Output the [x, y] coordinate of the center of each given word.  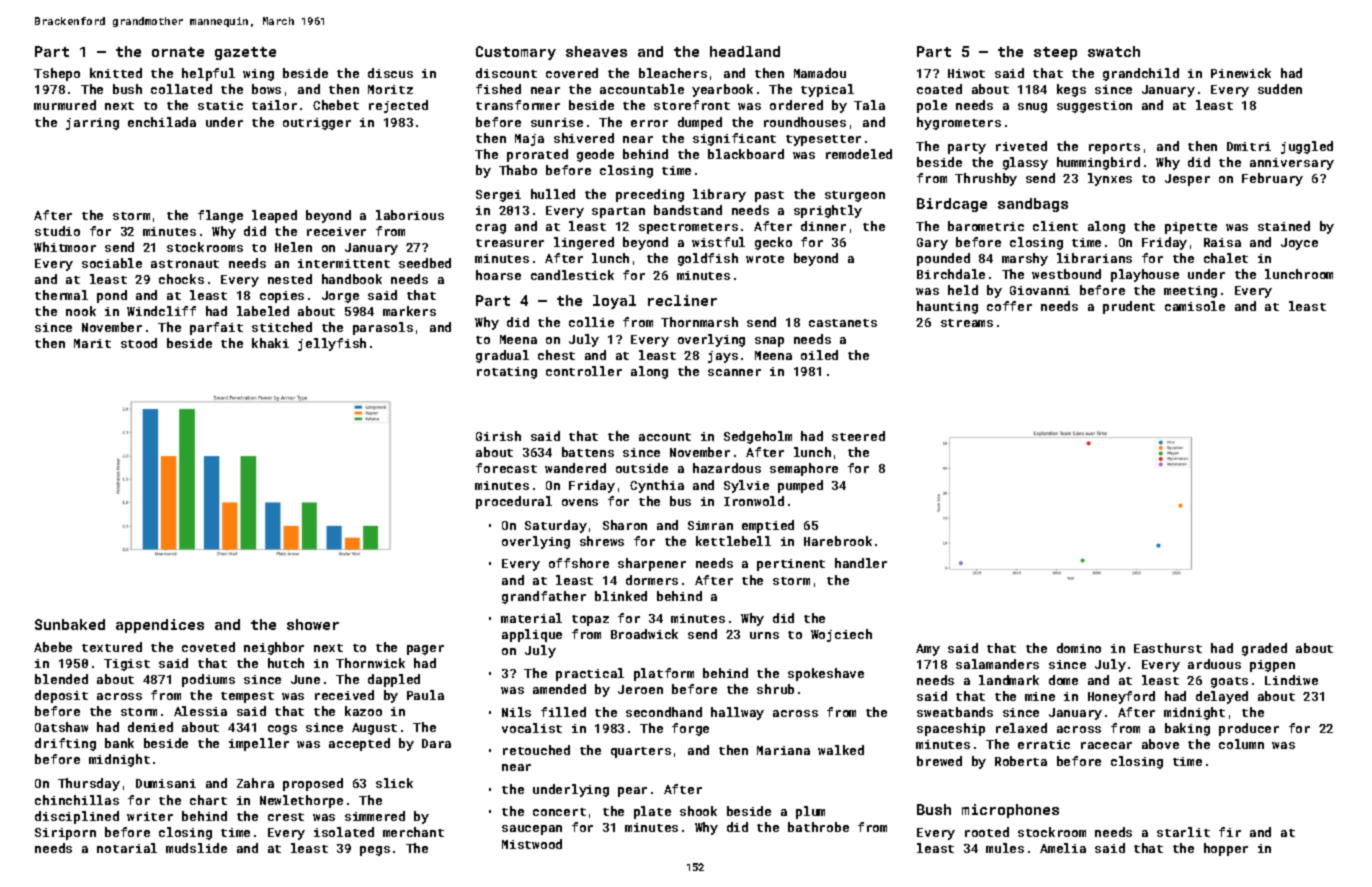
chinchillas [77, 800]
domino [1079, 648]
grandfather [544, 597]
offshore [579, 563]
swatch [1114, 51]
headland [745, 51]
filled [563, 712]
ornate [178, 52]
